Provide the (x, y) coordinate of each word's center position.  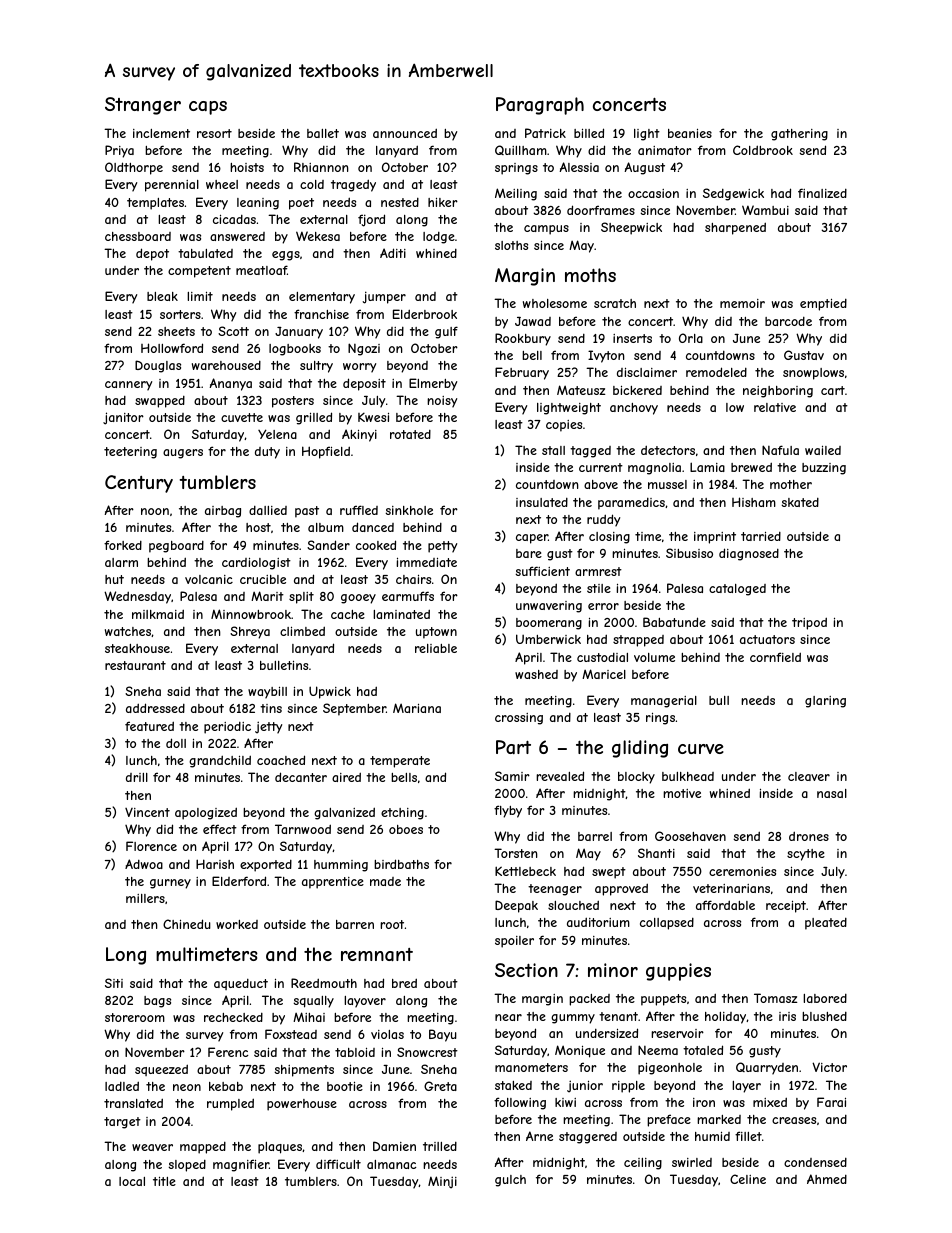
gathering (799, 135)
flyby (508, 811)
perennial (172, 186)
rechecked (233, 1017)
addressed (155, 708)
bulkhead (688, 776)
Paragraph (540, 106)
